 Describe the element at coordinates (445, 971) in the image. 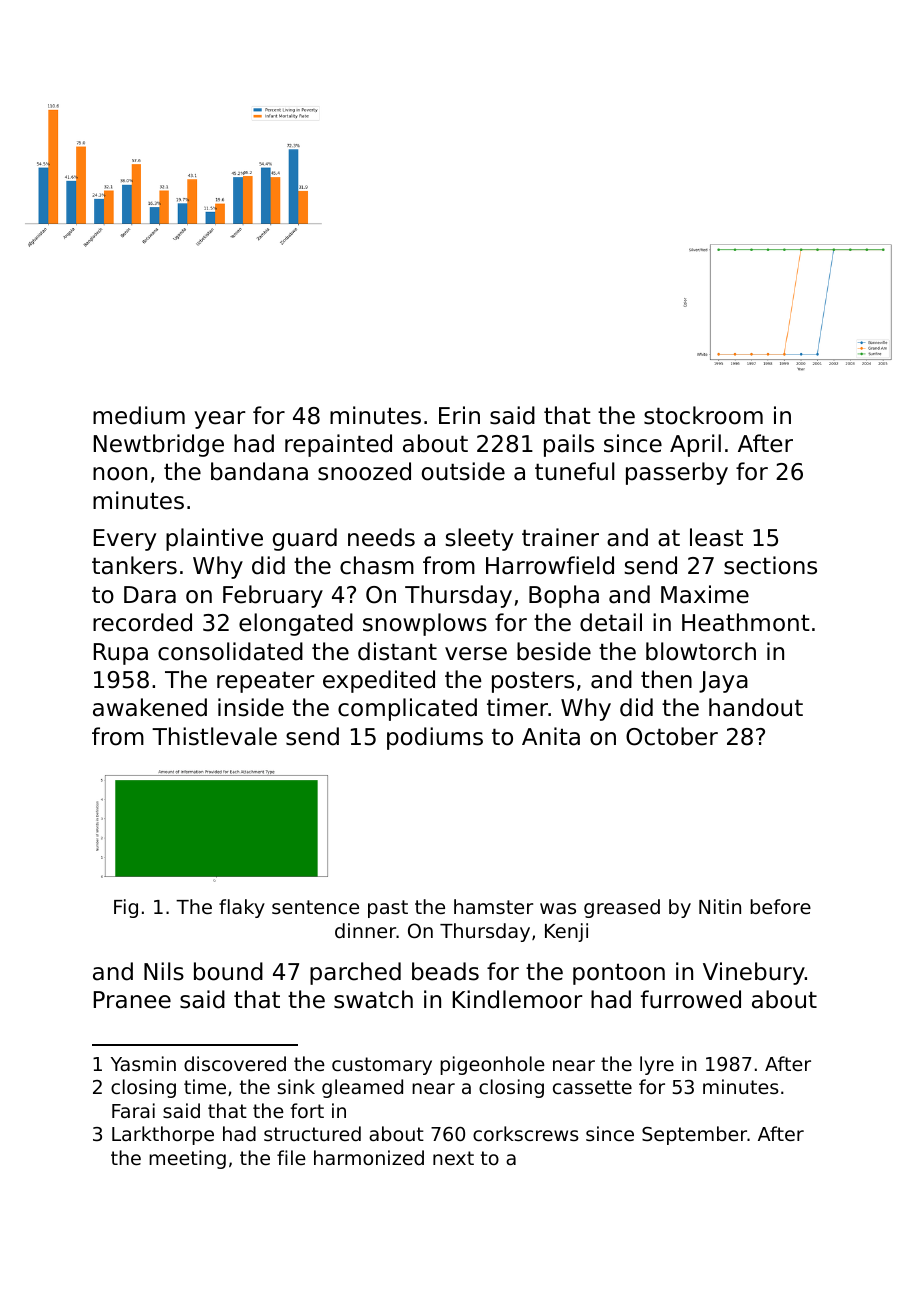

I see `beads` at that location.
